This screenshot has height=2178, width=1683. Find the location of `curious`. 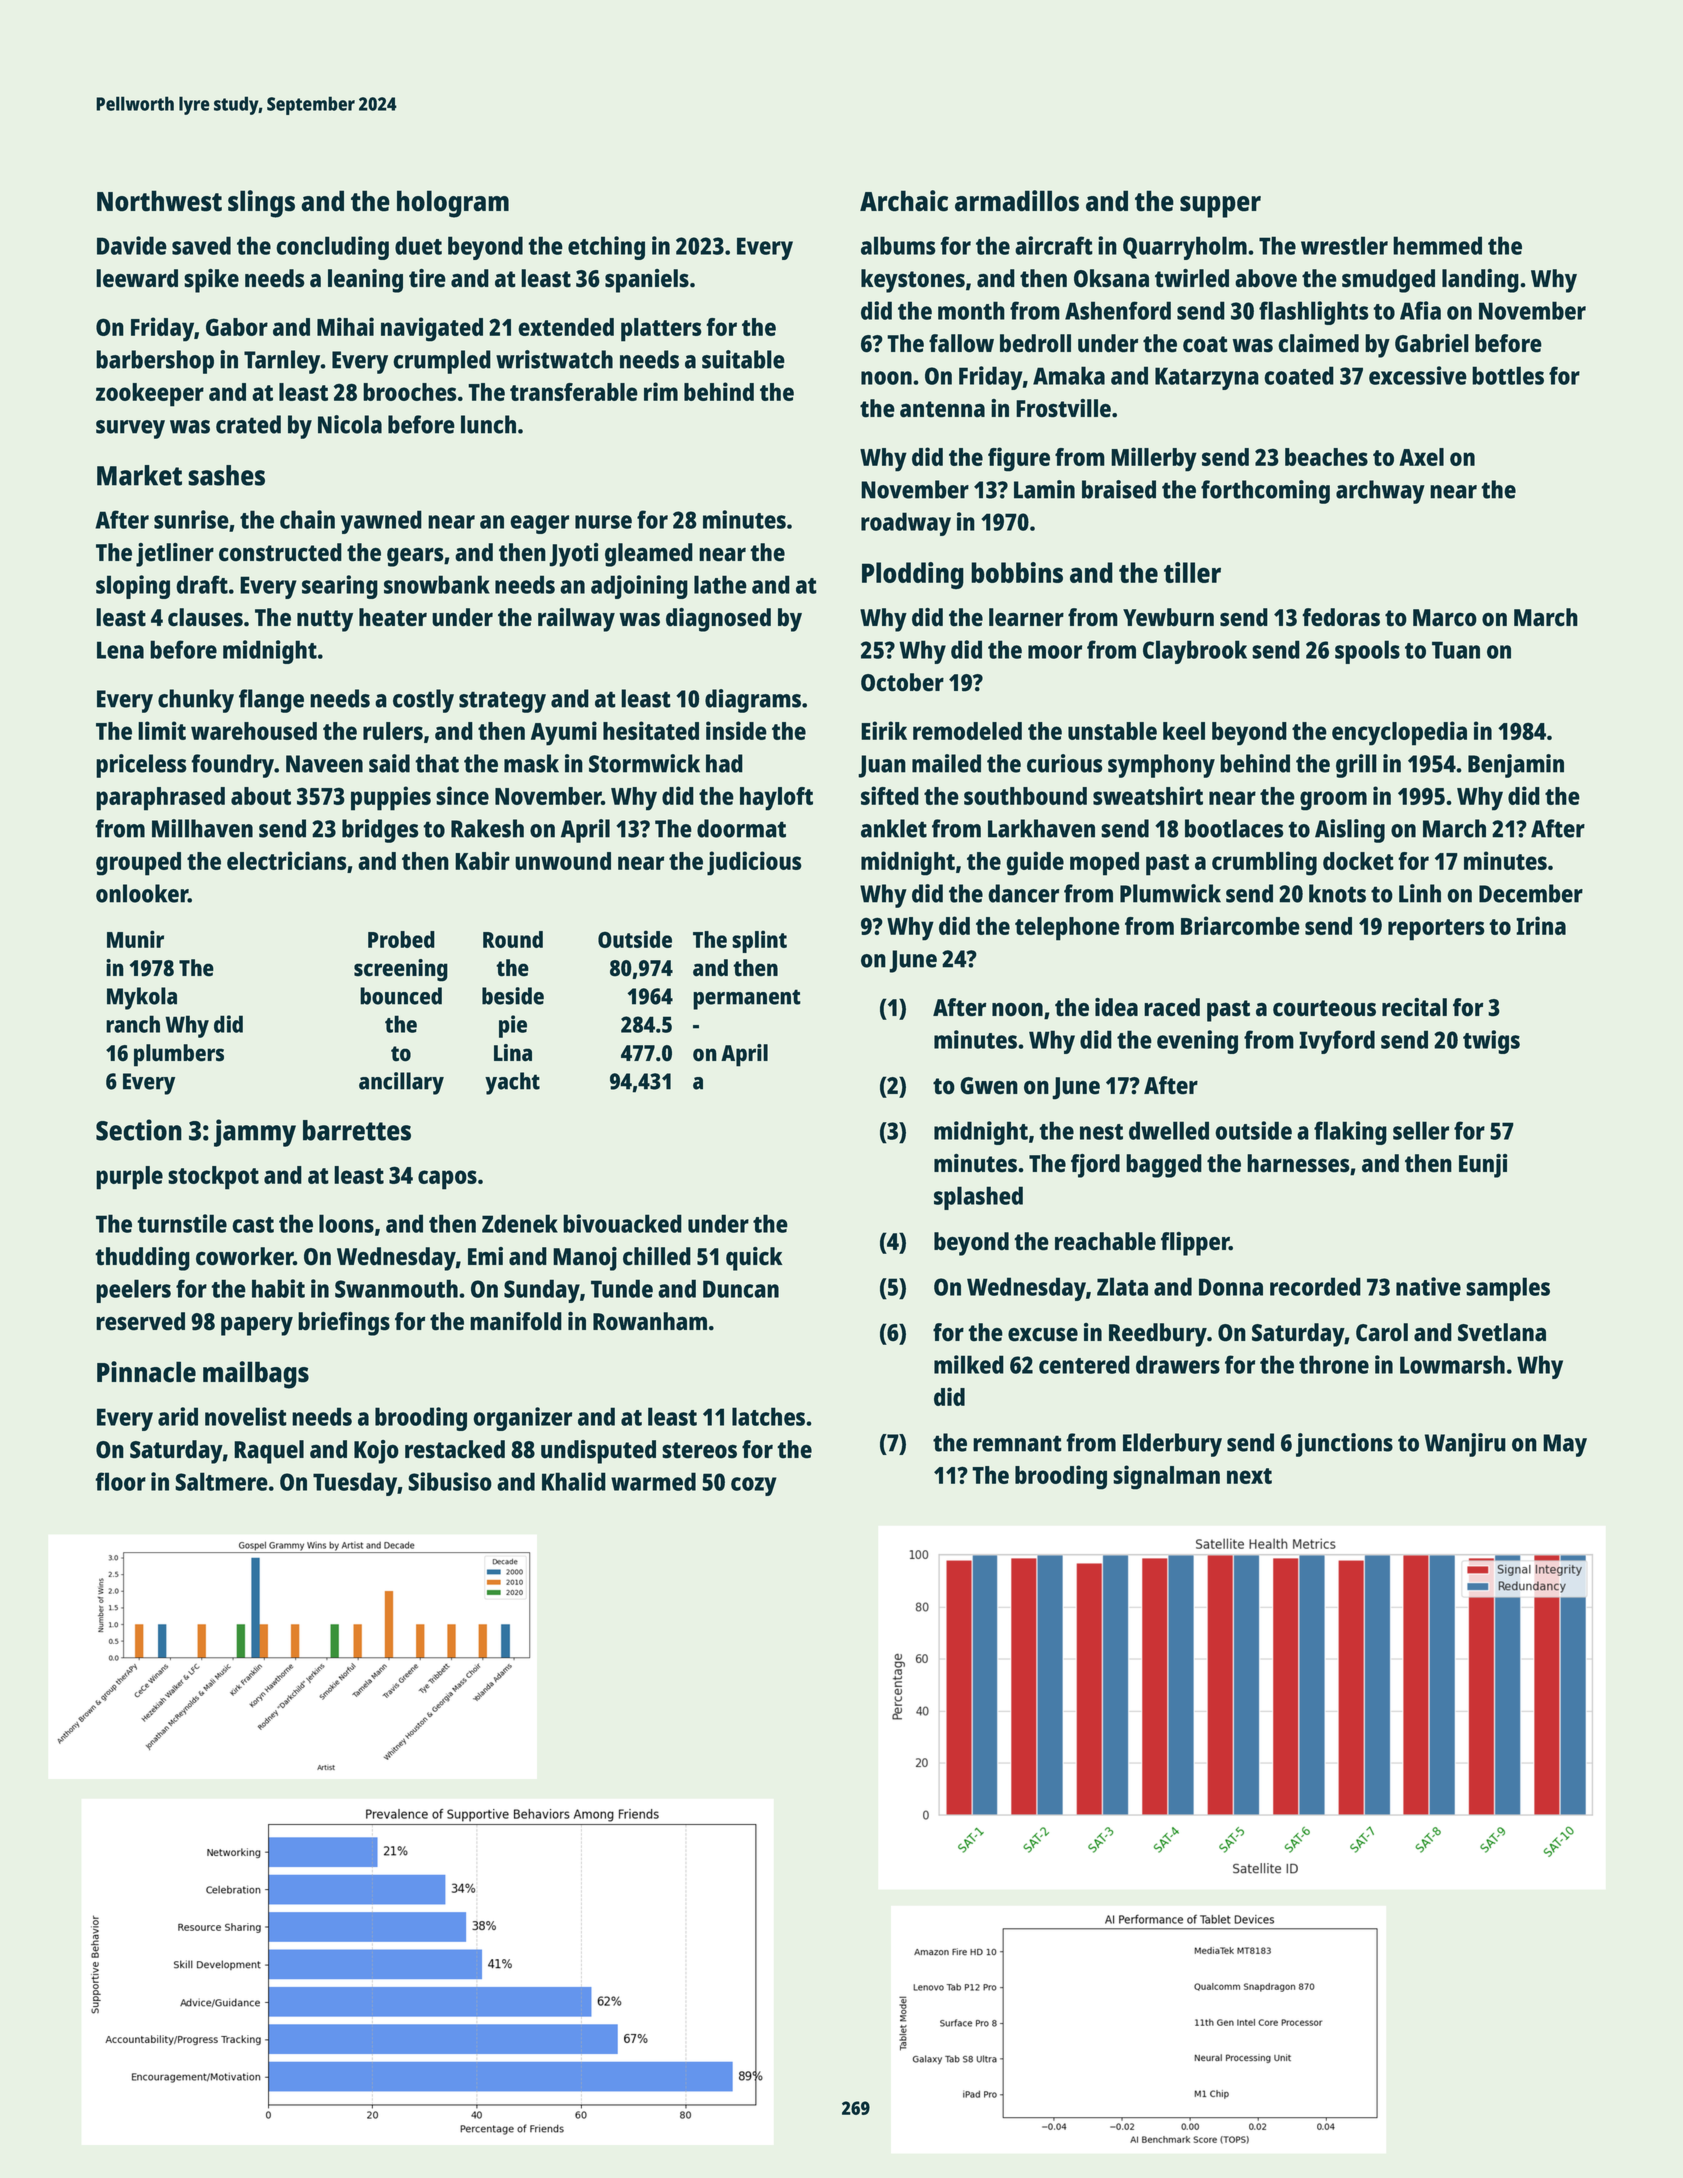

curious is located at coordinates (1065, 763).
